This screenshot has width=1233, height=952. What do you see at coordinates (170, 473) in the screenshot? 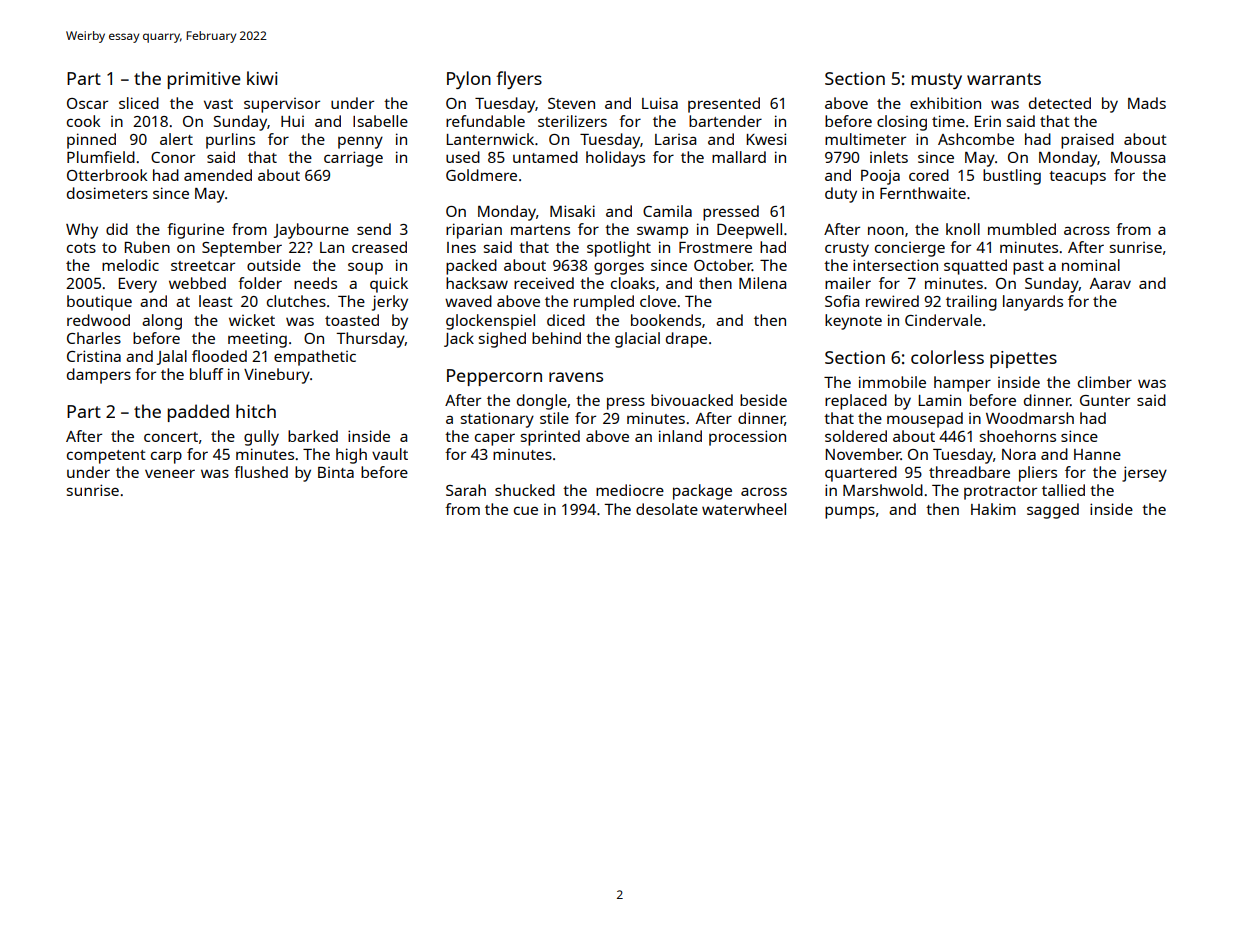
I see `veneer` at bounding box center [170, 473].
